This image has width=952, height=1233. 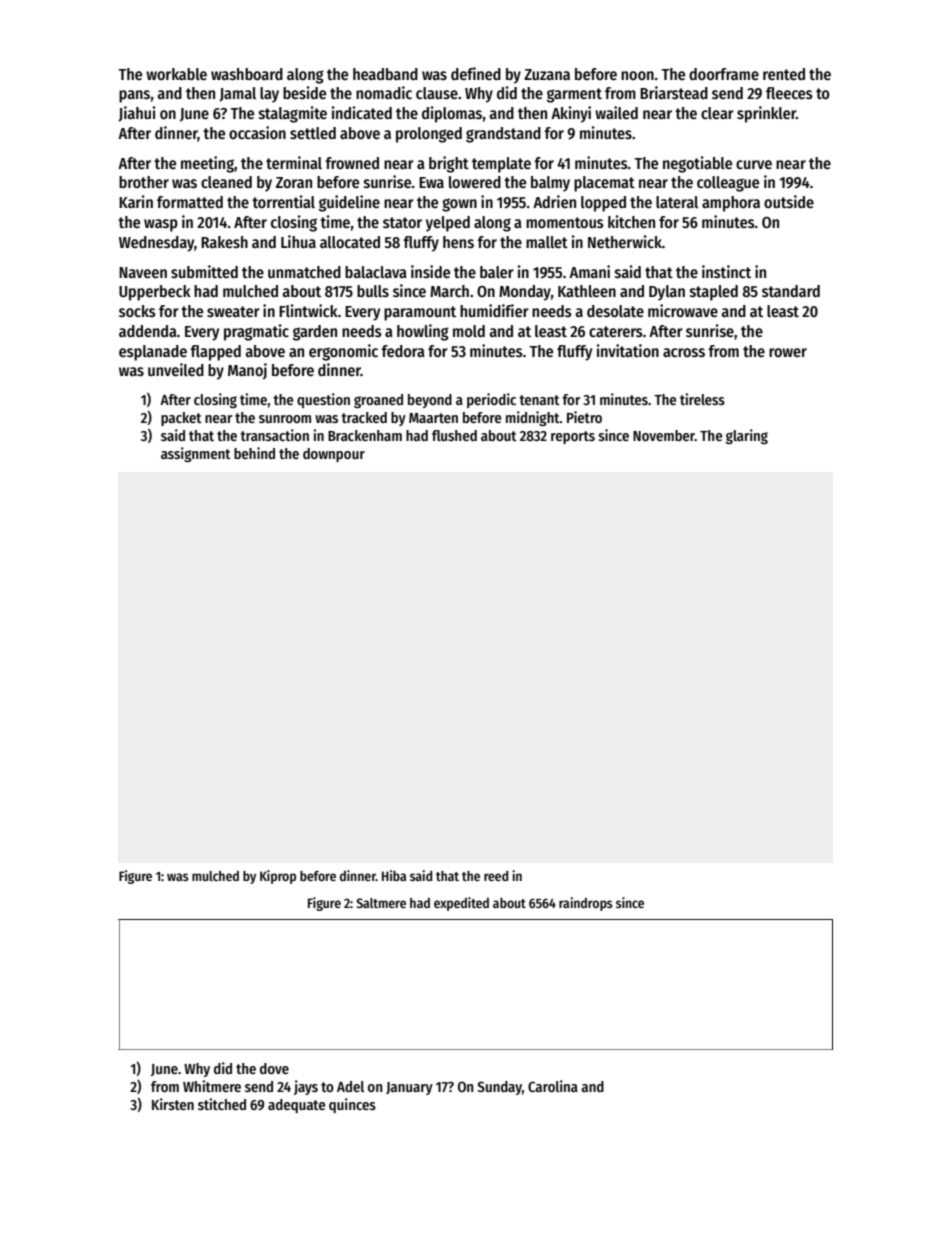 I want to click on paramount, so click(x=420, y=313).
